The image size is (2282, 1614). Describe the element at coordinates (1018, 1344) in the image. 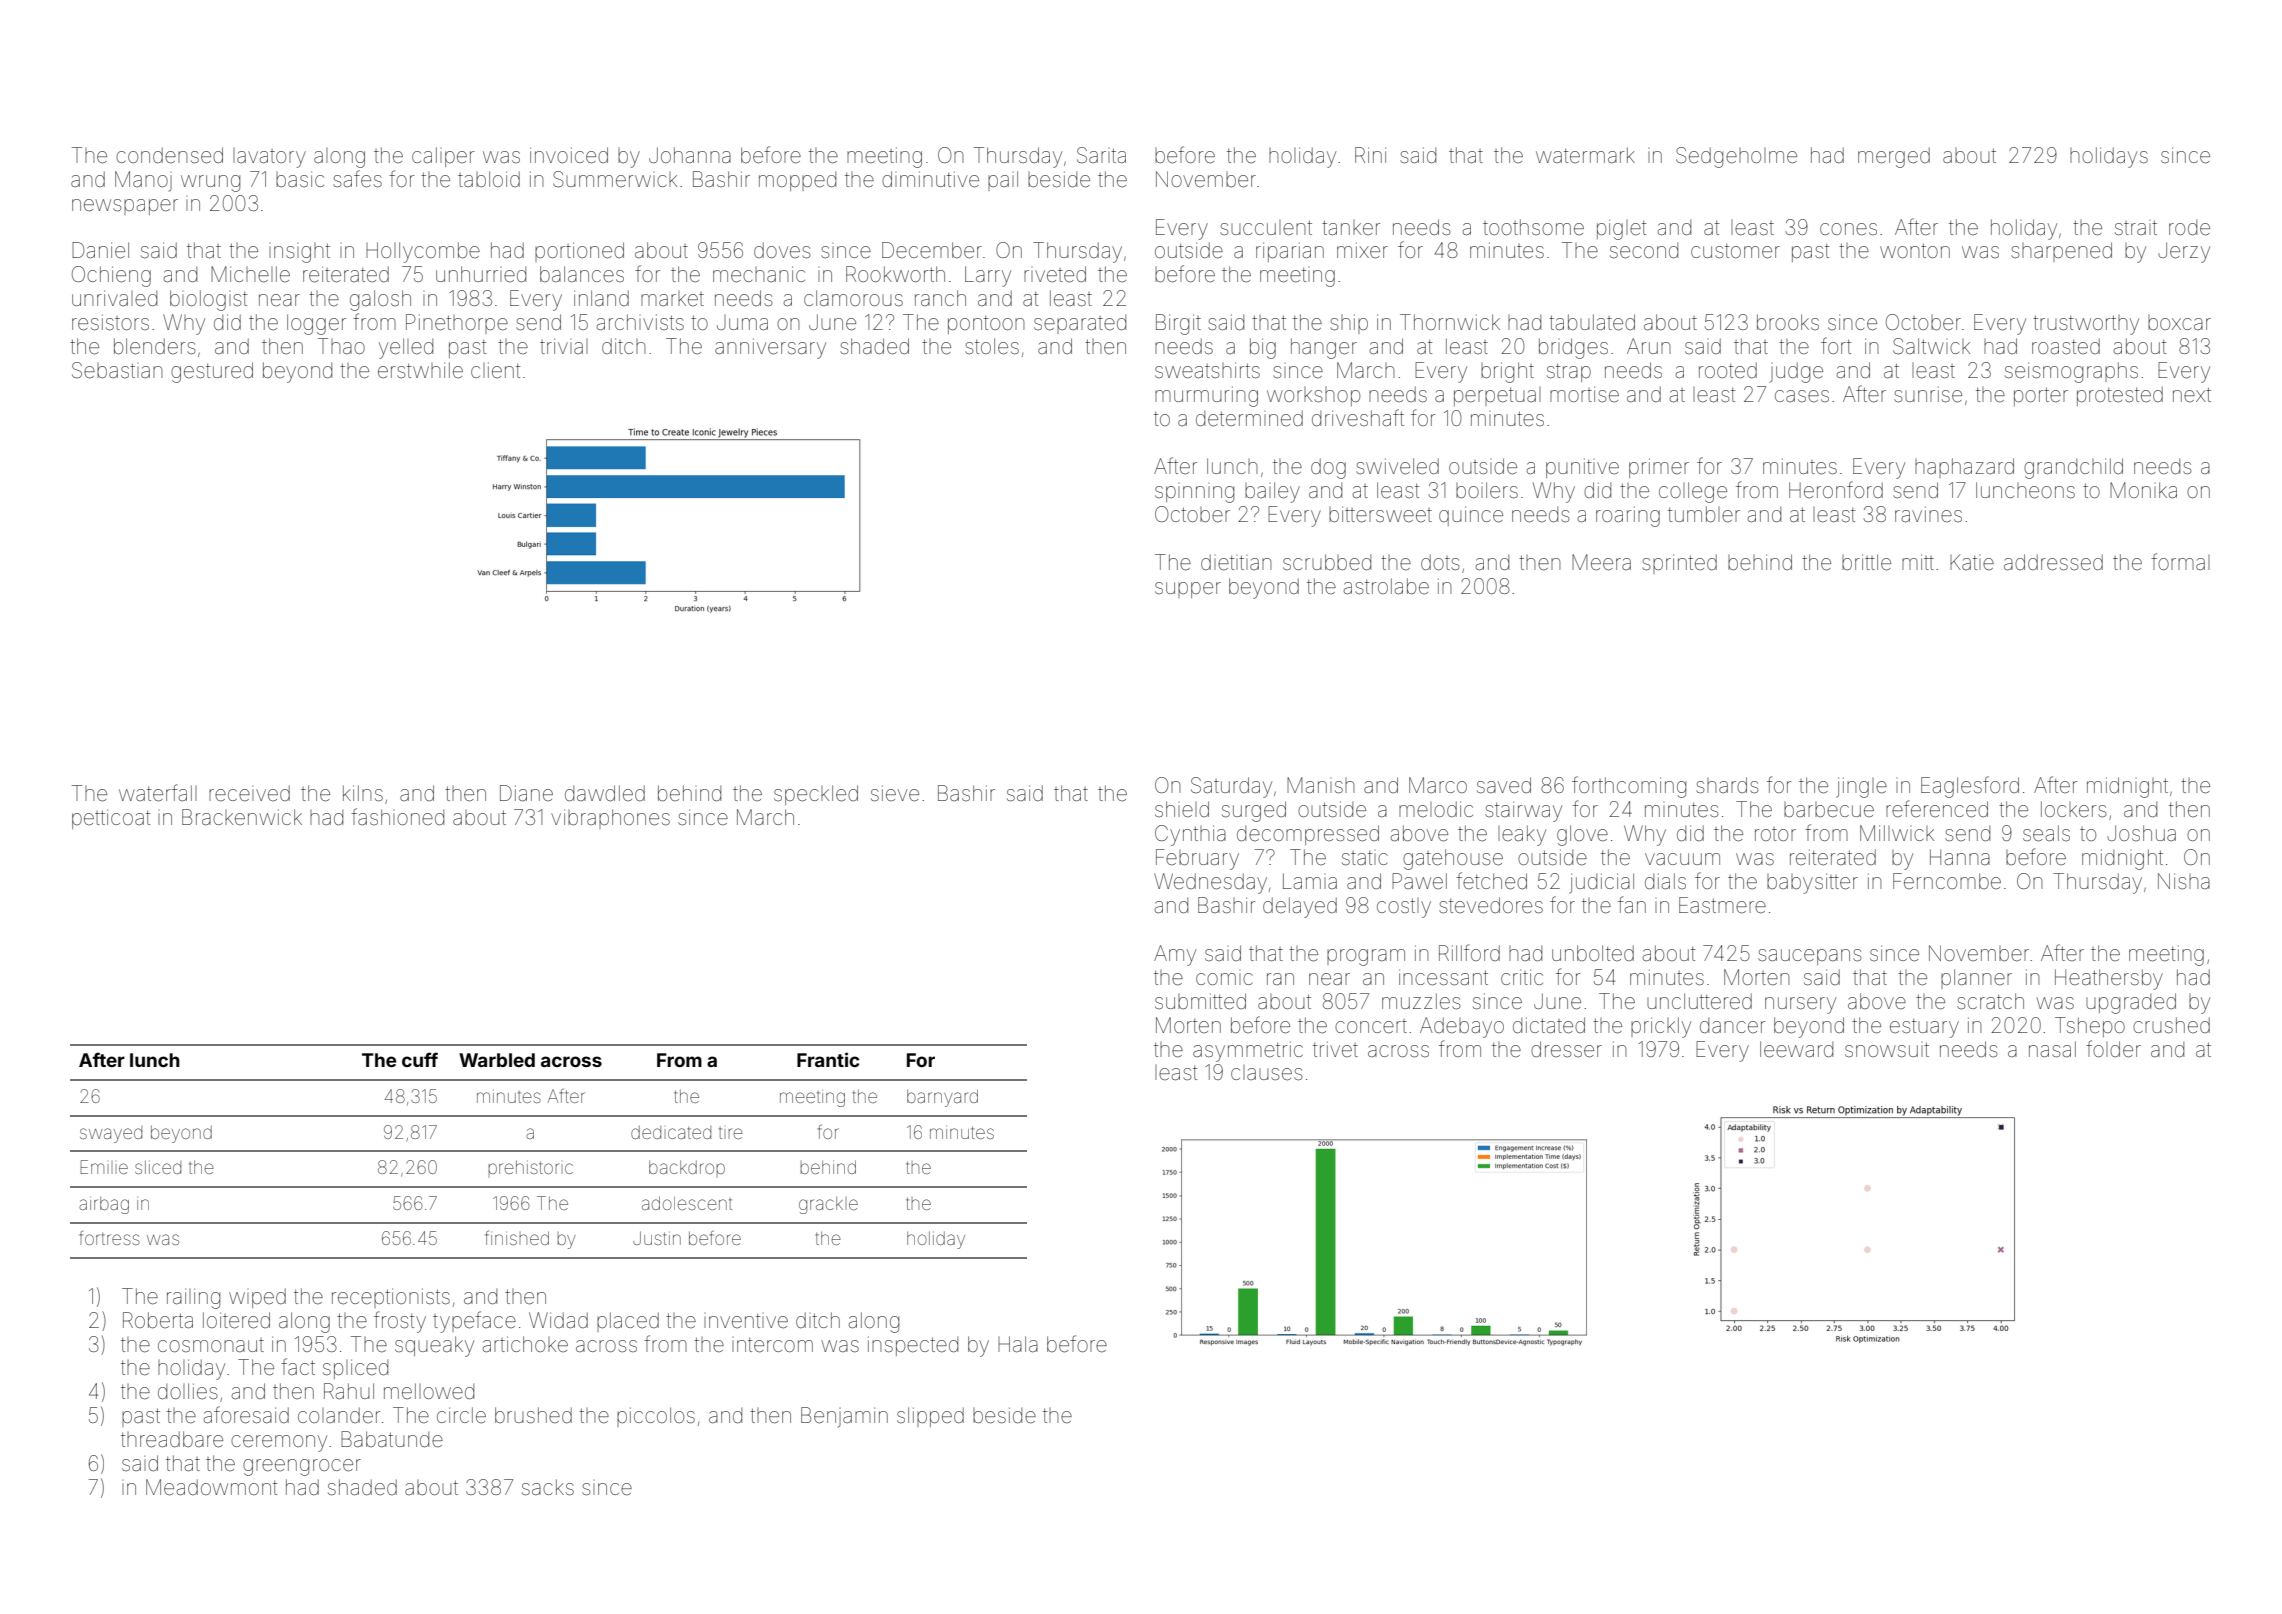

I see `Hala` at that location.
